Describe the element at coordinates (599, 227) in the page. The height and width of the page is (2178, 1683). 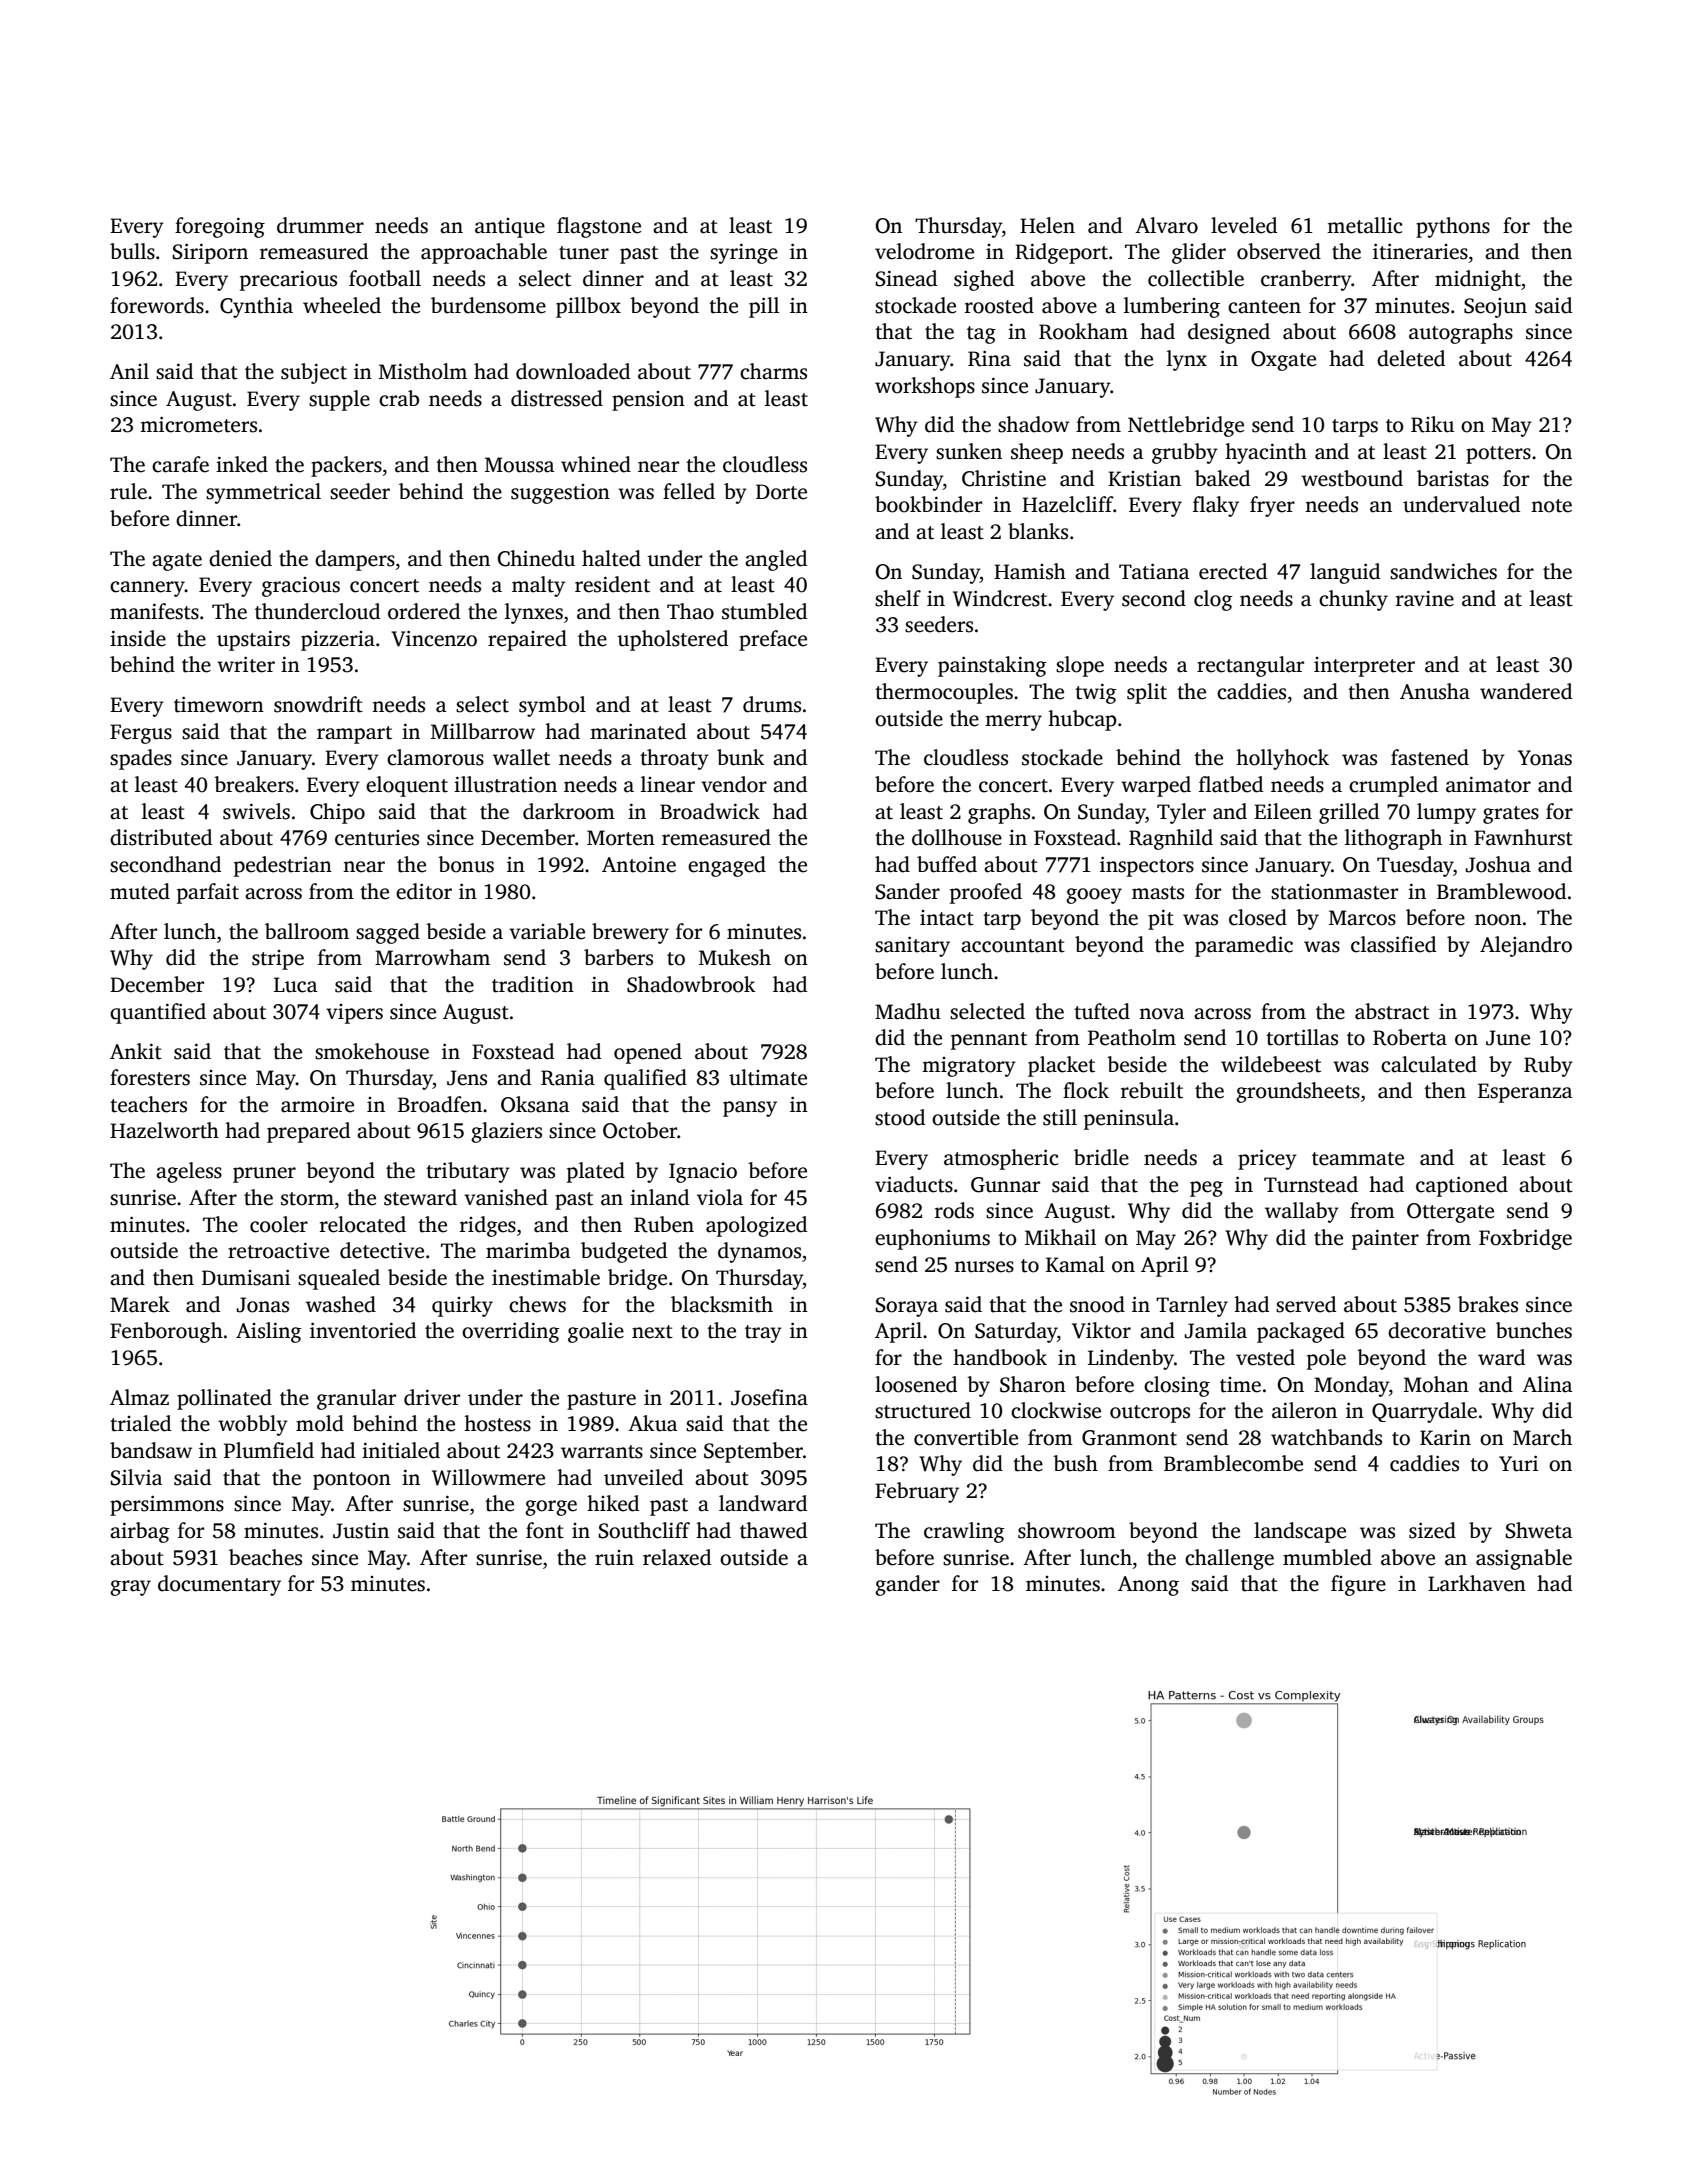
I see `flagstone` at that location.
